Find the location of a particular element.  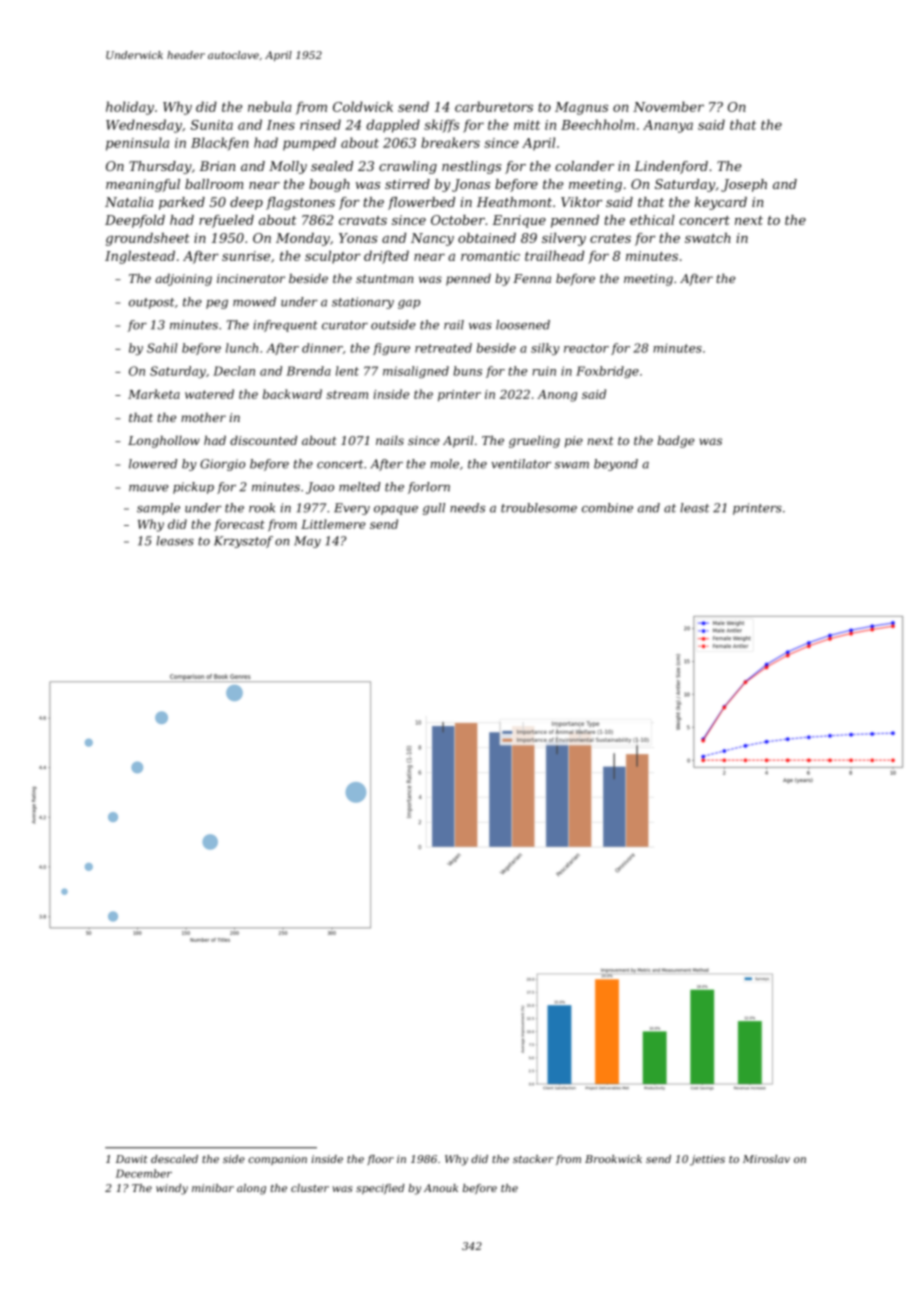

leases is located at coordinates (175, 541).
